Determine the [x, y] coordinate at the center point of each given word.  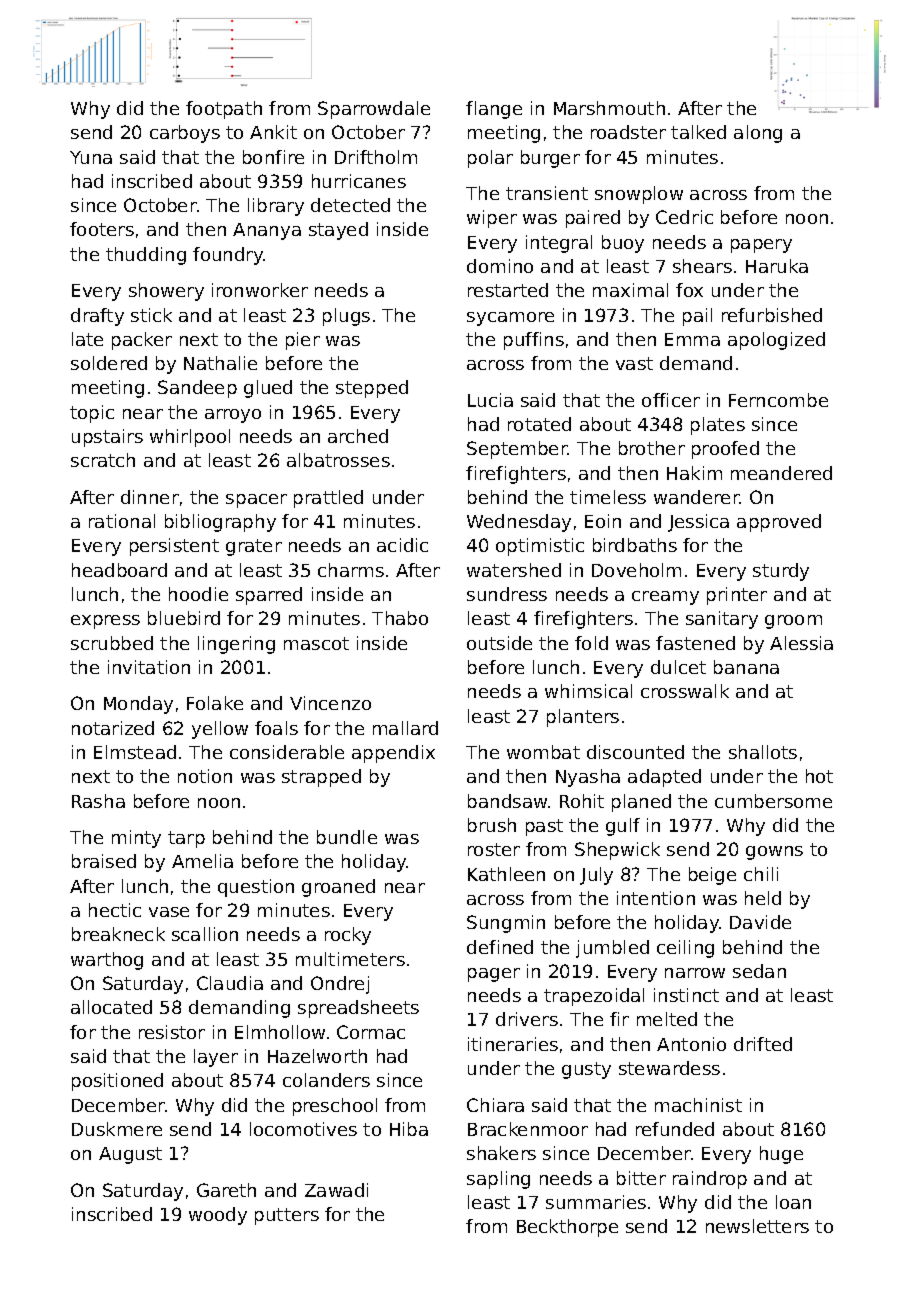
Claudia [230, 983]
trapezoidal [594, 997]
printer [737, 596]
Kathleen [506, 874]
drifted [763, 1044]
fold [591, 643]
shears [702, 266]
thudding [146, 256]
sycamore [510, 319]
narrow [695, 973]
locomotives [303, 1129]
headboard [119, 570]
